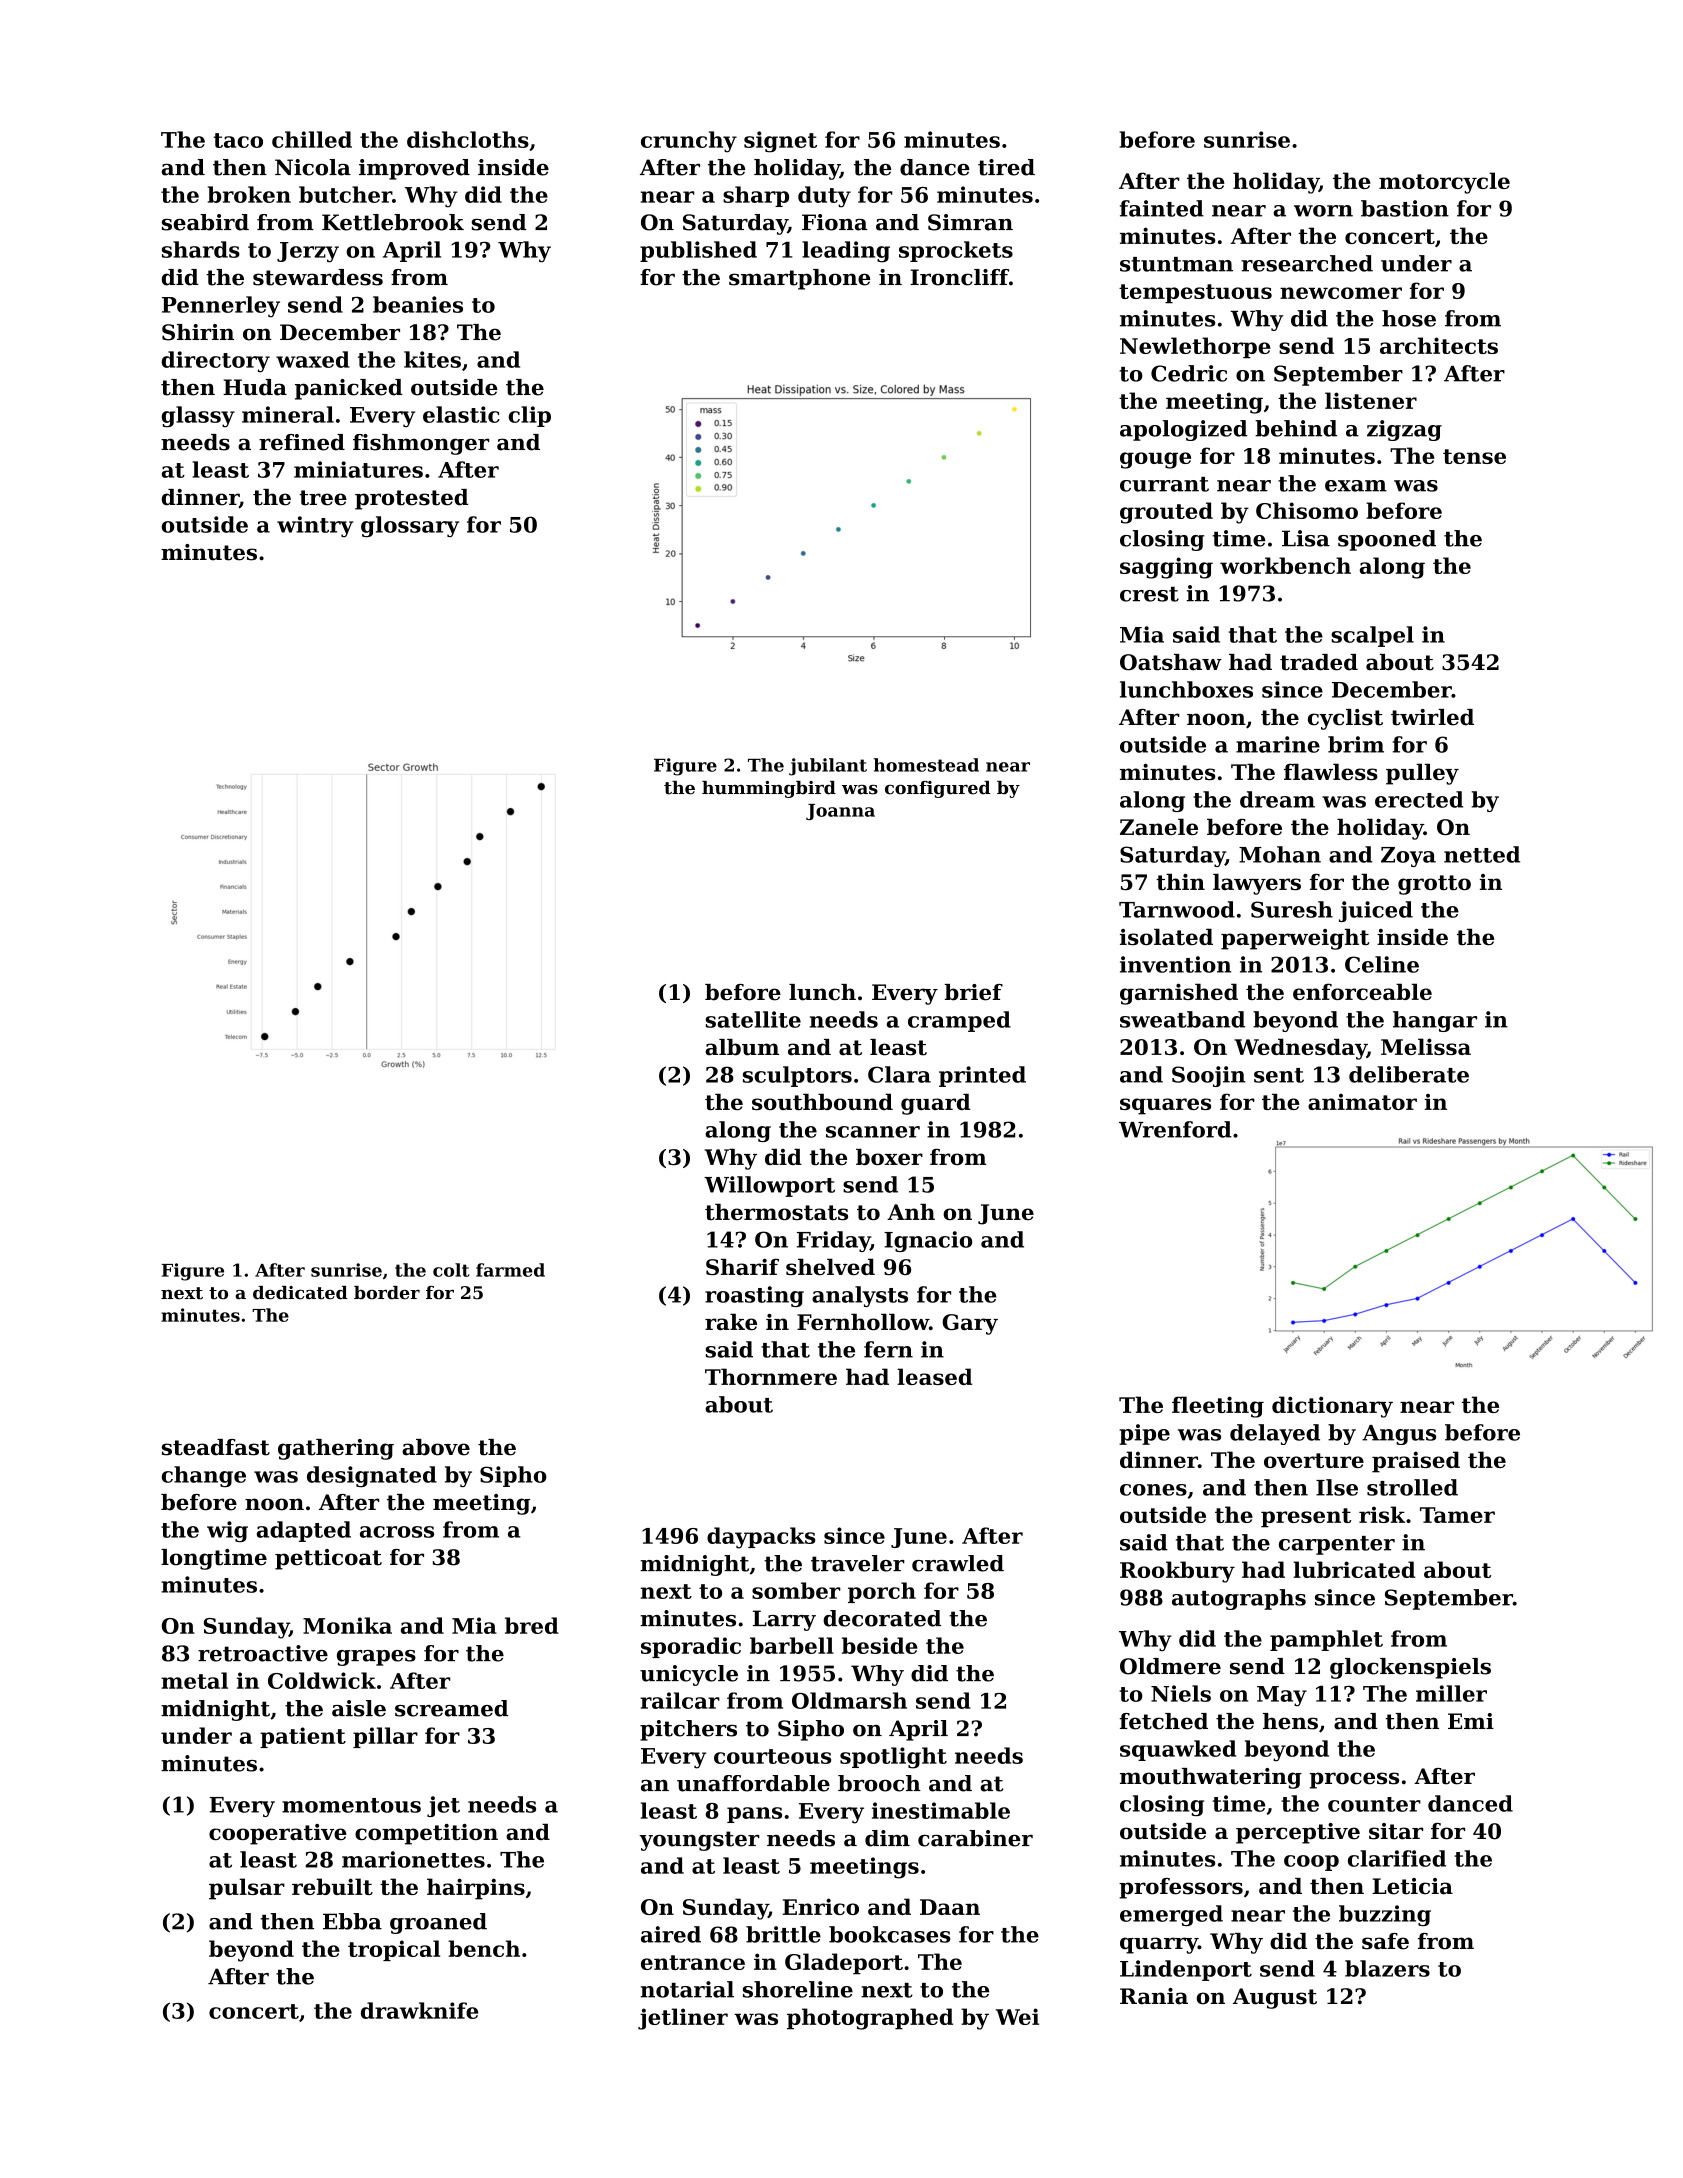  Describe the element at coordinates (451, 1270) in the screenshot. I see `colt` at that location.
